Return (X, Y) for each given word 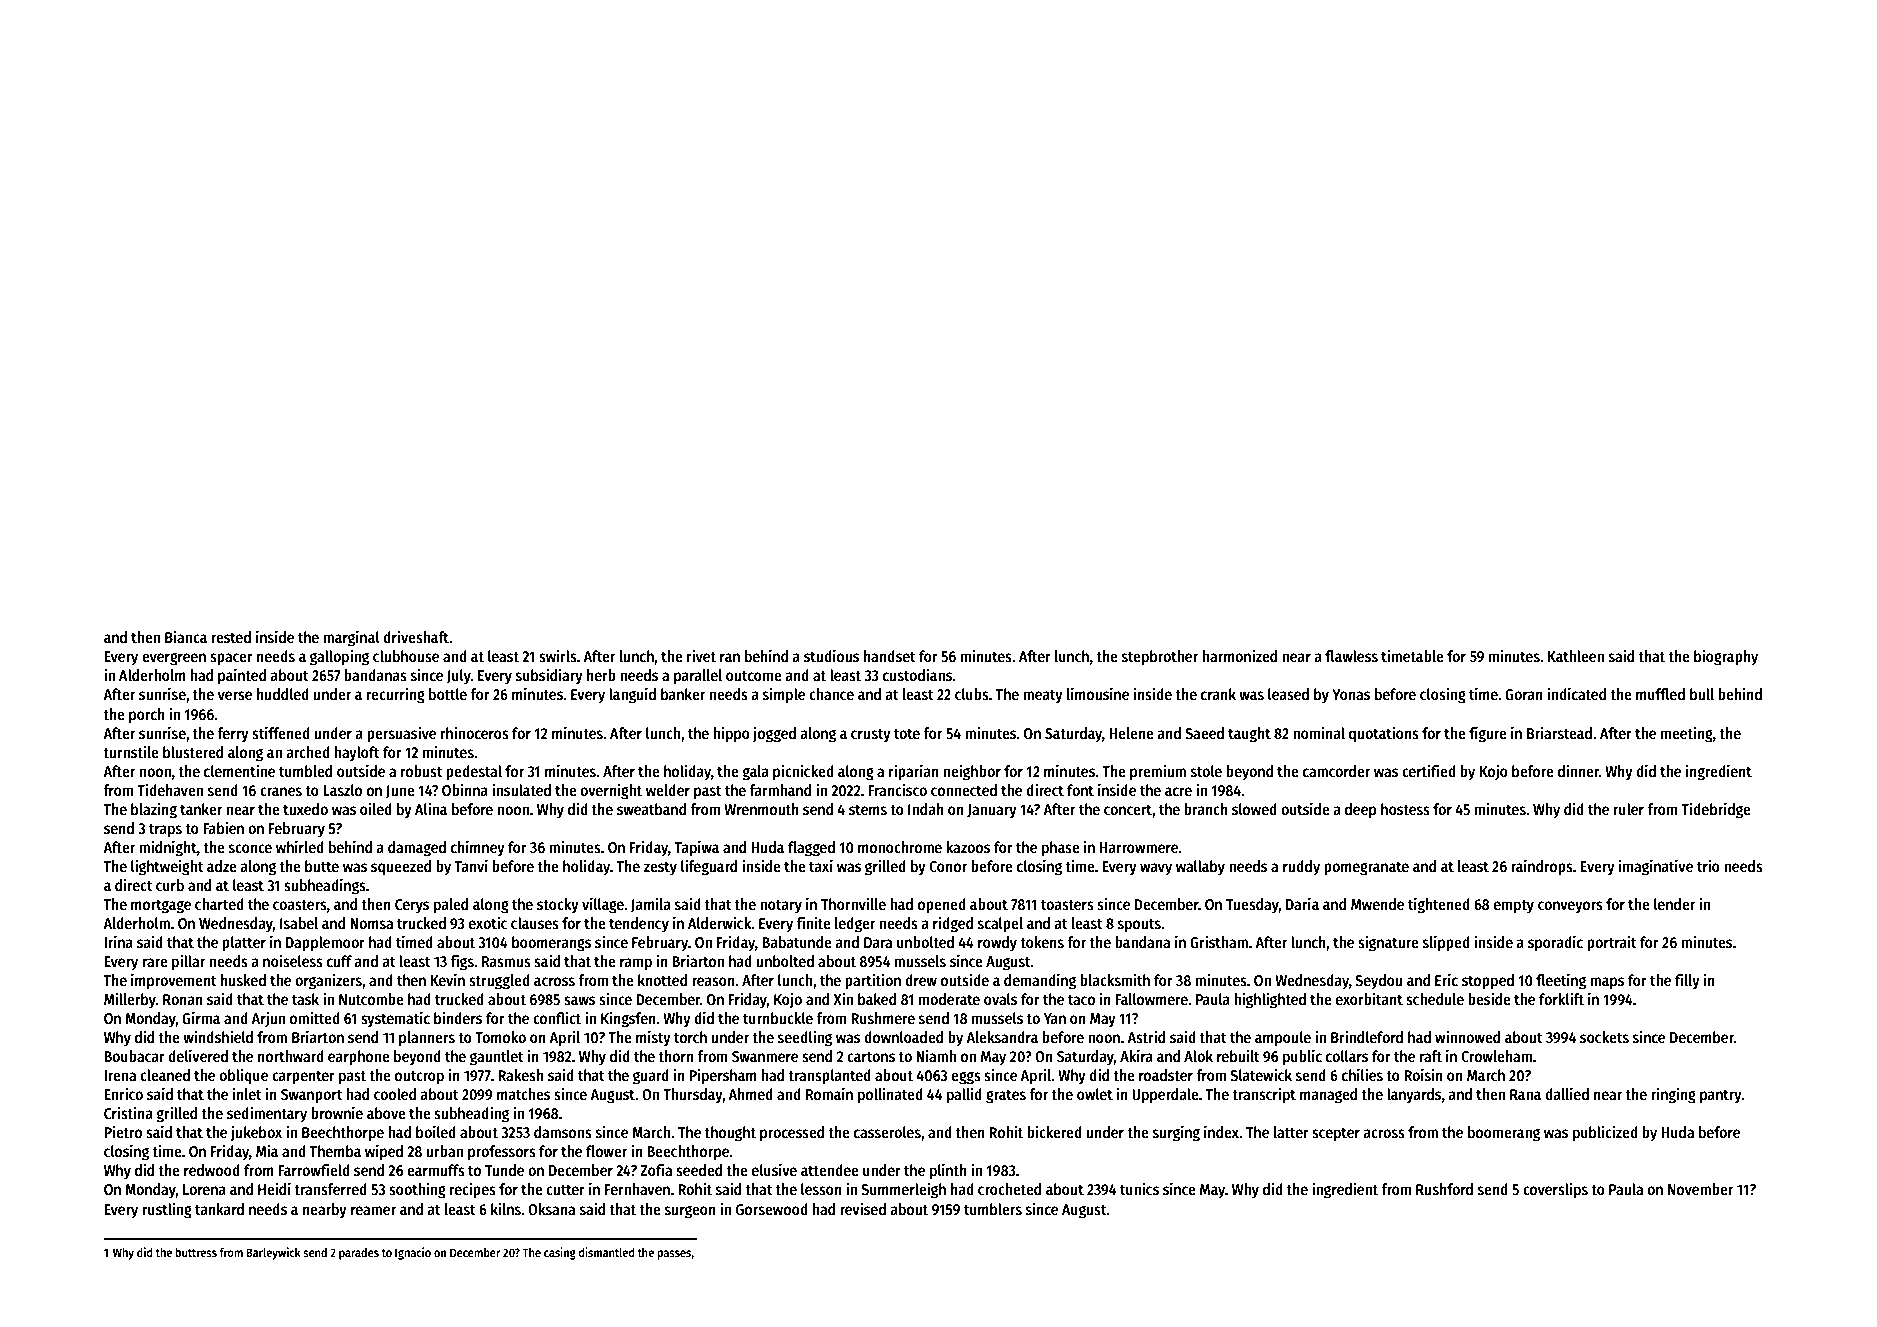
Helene (1131, 733)
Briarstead (1559, 733)
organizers (328, 981)
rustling (167, 1210)
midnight (168, 848)
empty (1514, 906)
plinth (948, 1171)
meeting (1687, 734)
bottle (448, 694)
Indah (926, 809)
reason (713, 981)
